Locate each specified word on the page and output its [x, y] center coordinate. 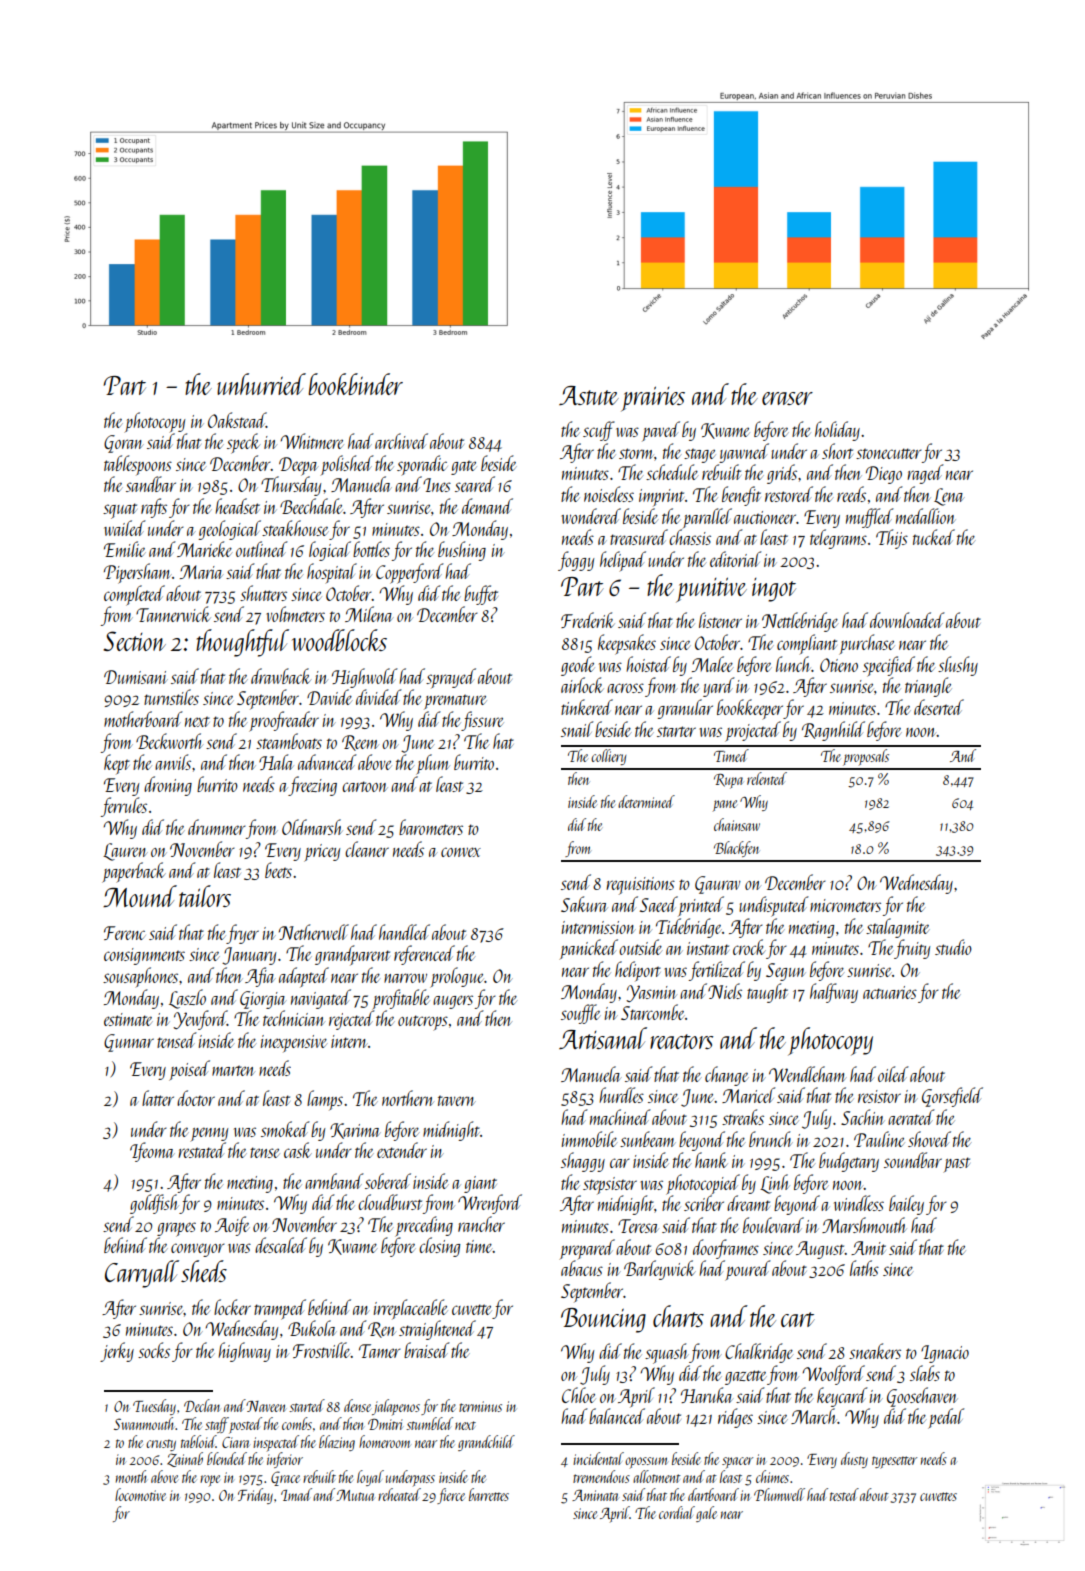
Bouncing [603, 1320]
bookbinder [355, 384]
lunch [793, 664]
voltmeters [296, 614]
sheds [204, 1271]
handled [404, 932]
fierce [451, 1496]
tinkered [587, 707]
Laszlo [187, 999]
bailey [906, 1205]
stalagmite [898, 928]
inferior [285, 1460]
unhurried [261, 384]
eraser [787, 398]
